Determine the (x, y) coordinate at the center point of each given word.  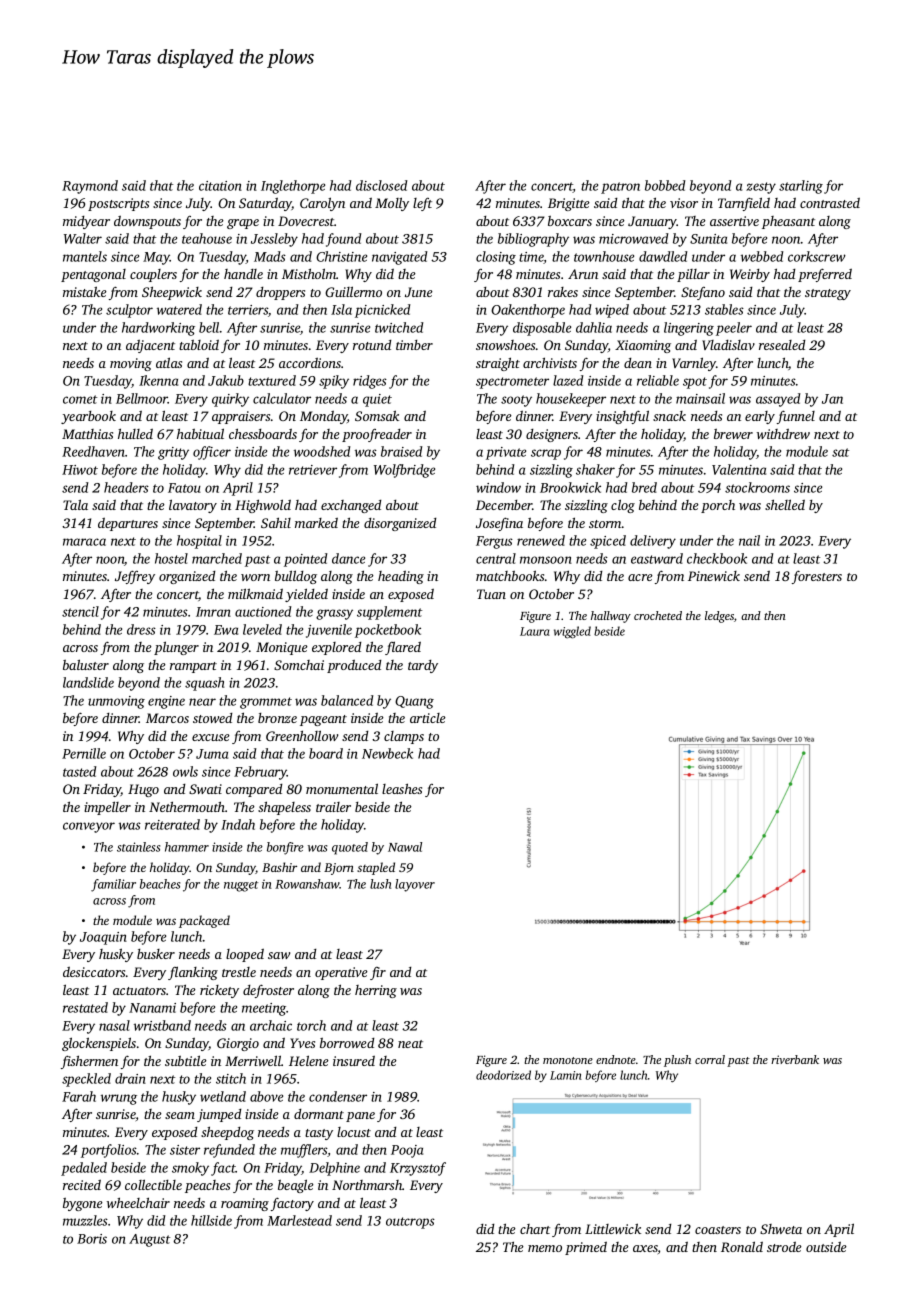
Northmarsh (367, 1185)
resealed (782, 345)
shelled (785, 504)
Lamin (566, 1075)
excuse (211, 737)
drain (130, 1078)
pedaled (84, 1169)
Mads (270, 256)
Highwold (263, 506)
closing (496, 258)
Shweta (781, 1229)
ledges (719, 617)
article (428, 718)
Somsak (377, 415)
